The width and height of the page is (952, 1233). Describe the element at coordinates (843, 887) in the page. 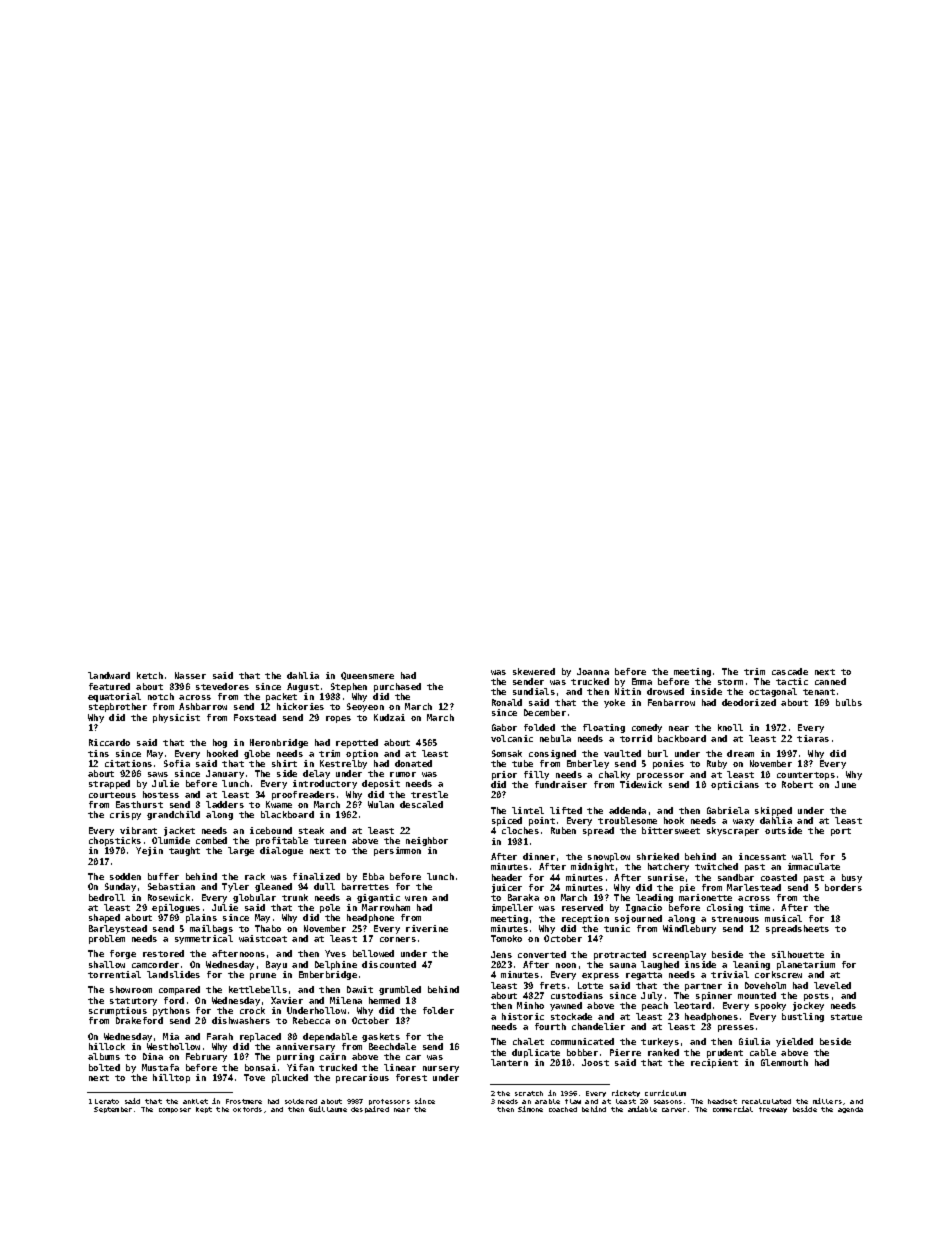

I see `borders` at that location.
